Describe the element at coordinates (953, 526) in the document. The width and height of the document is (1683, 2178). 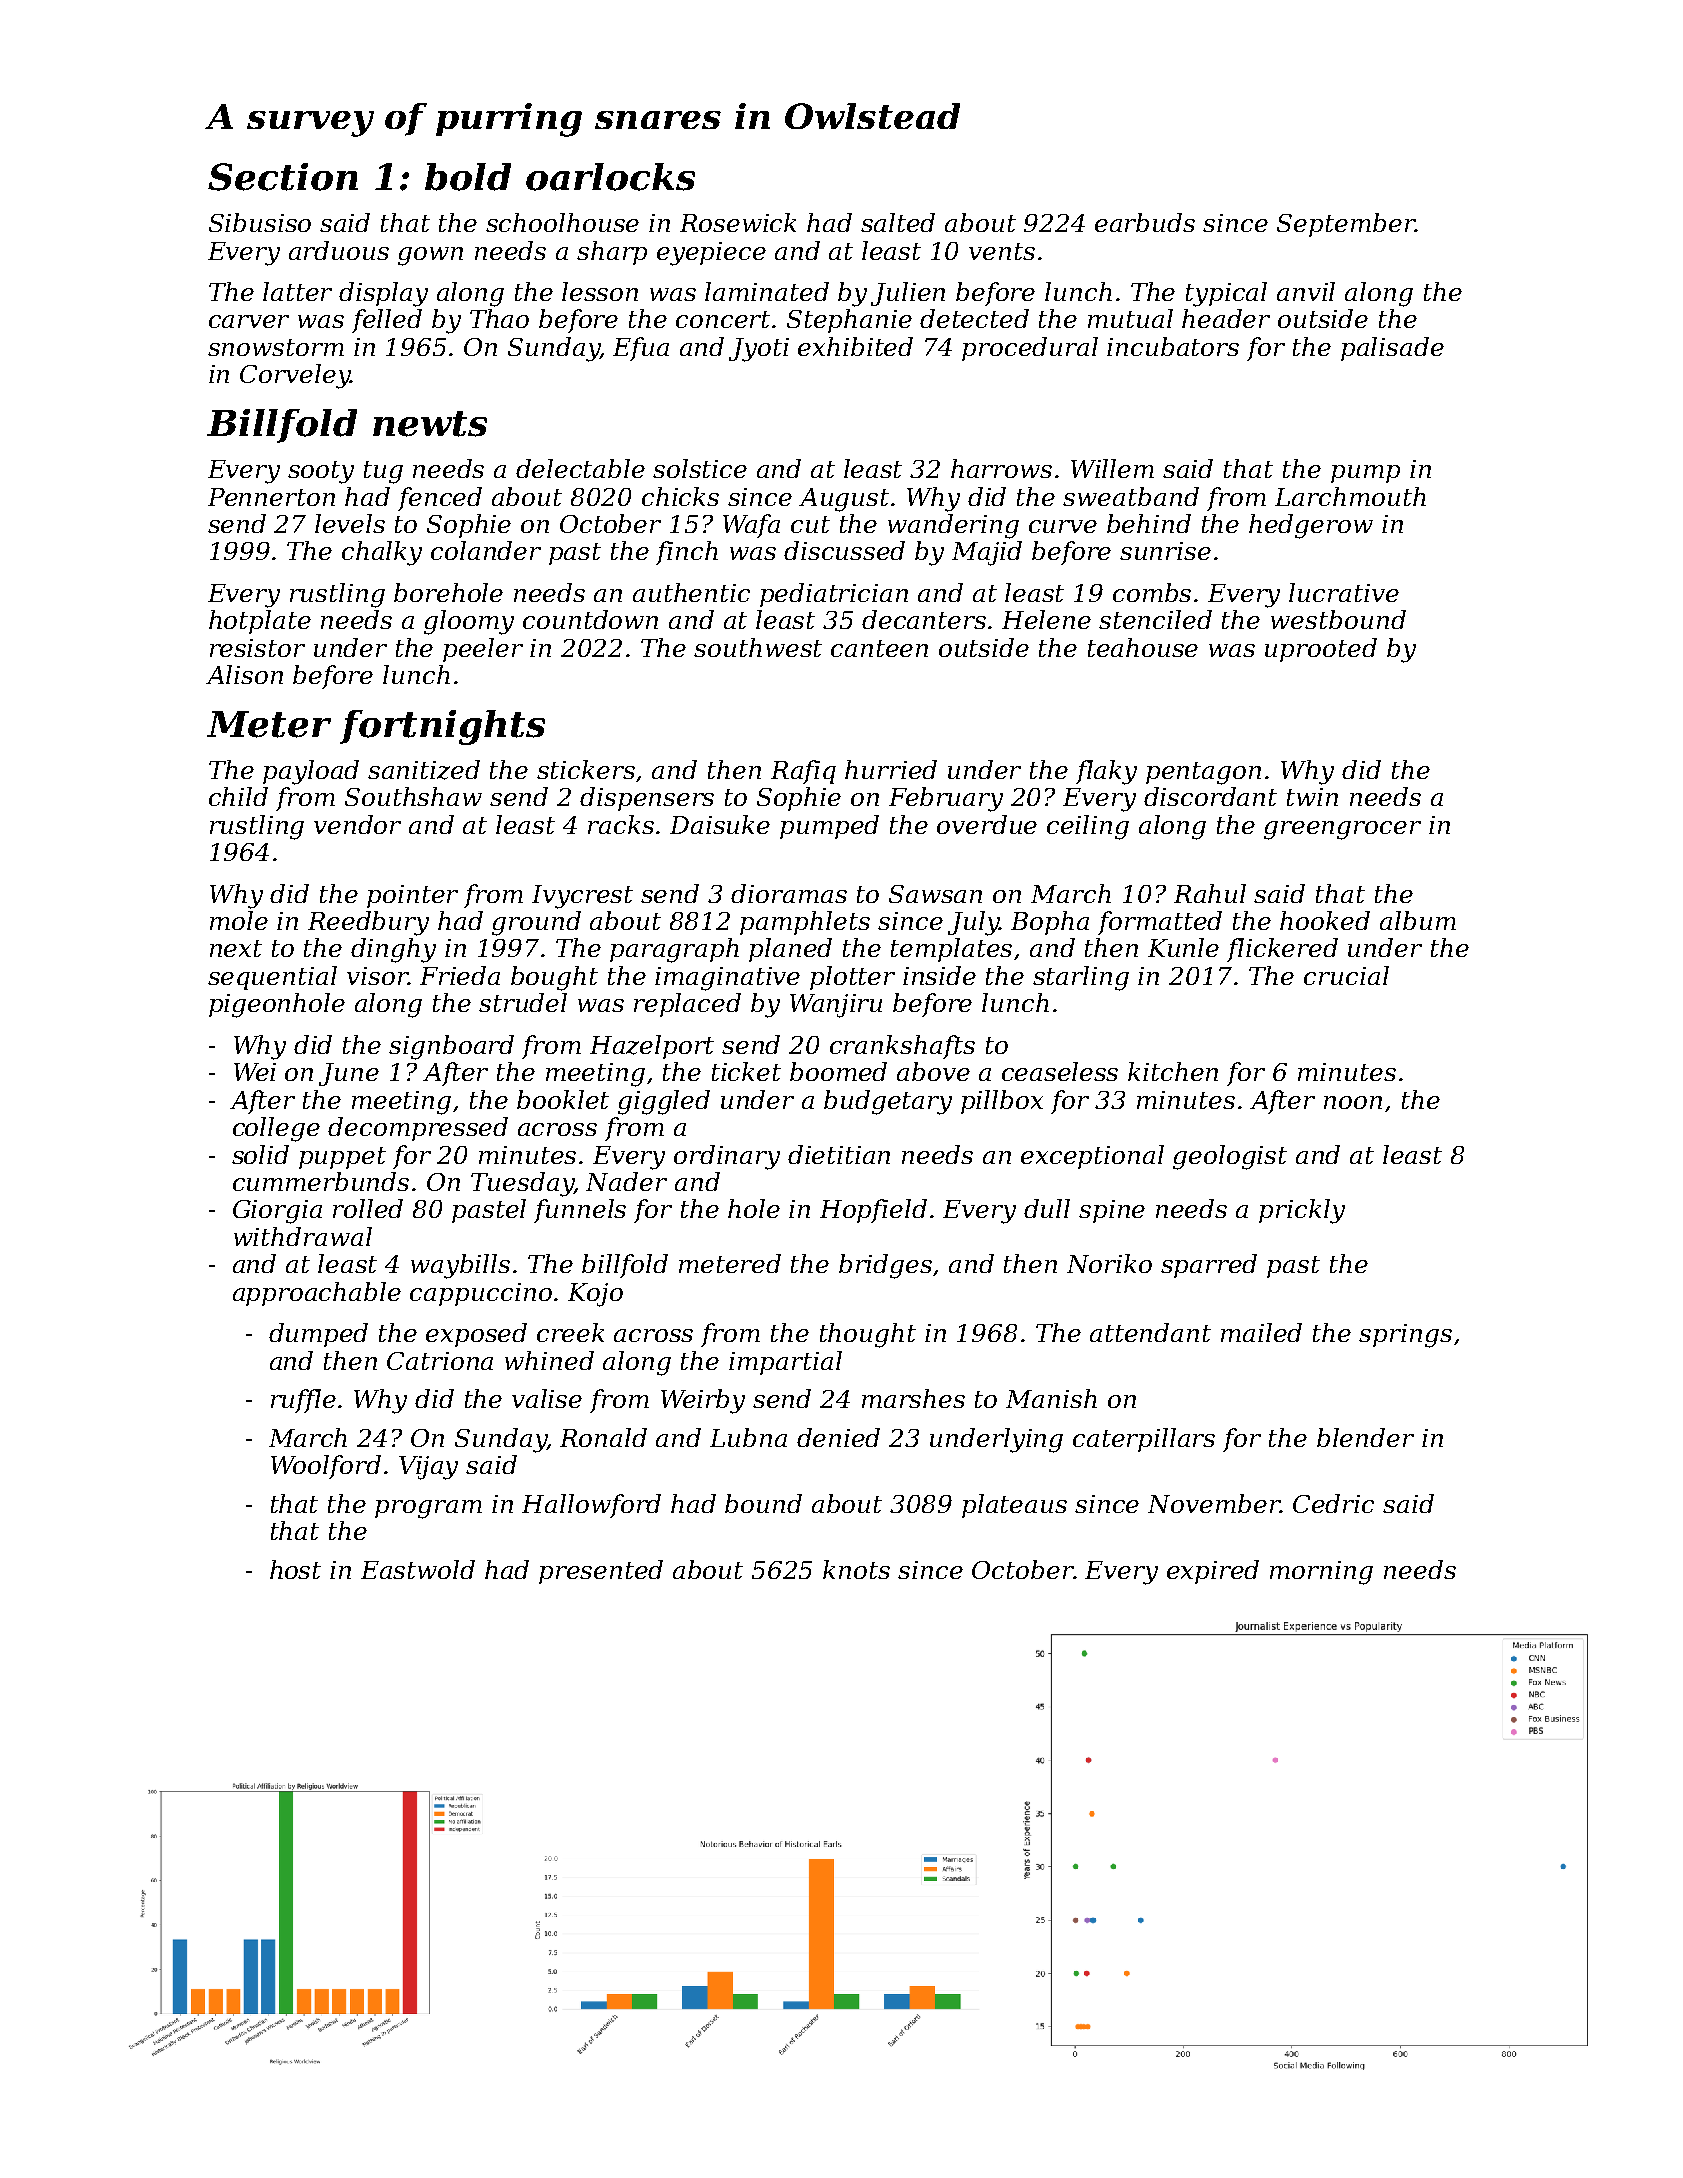
I see `wandering` at that location.
